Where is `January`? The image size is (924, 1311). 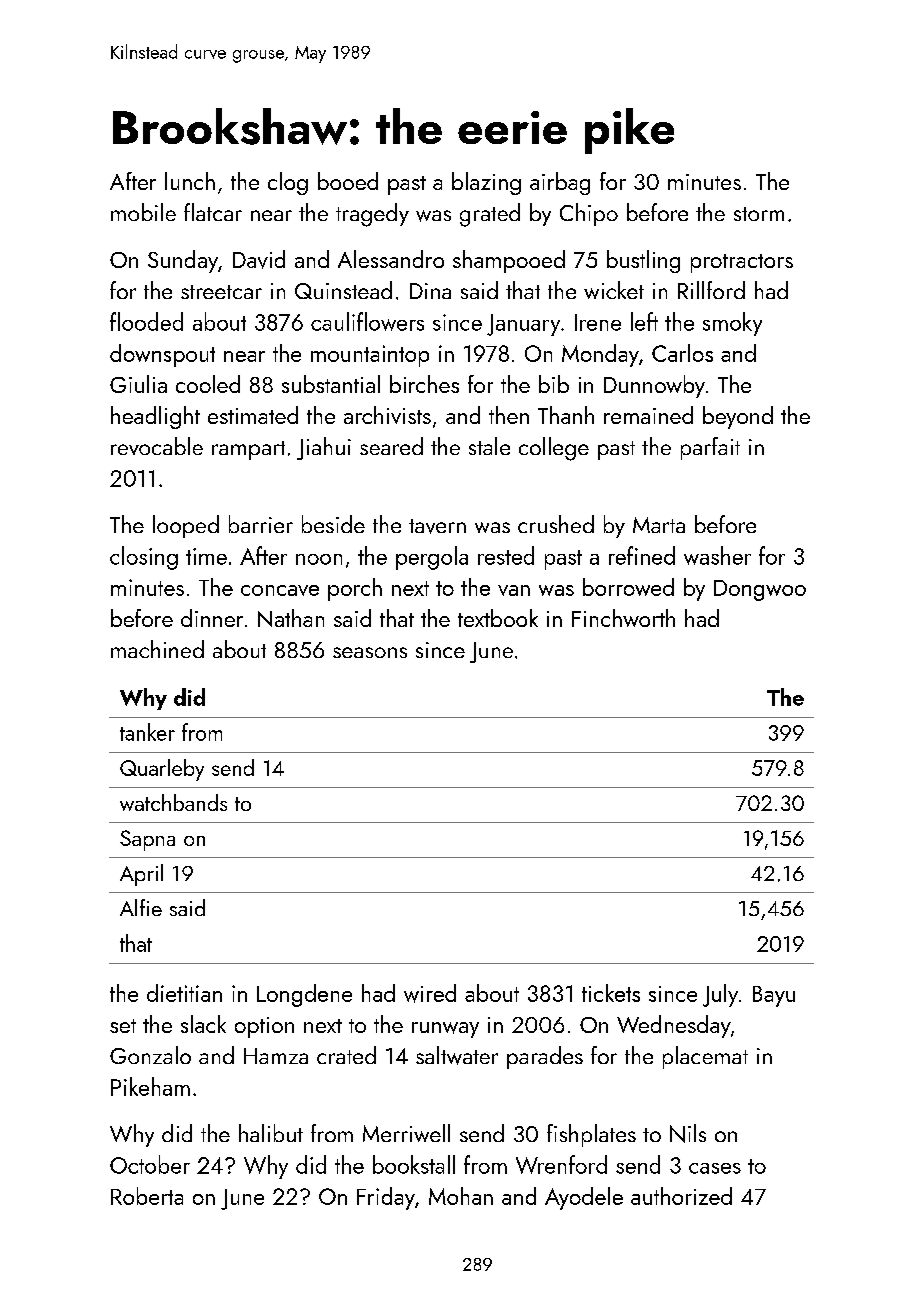
January is located at coordinates (523, 325).
